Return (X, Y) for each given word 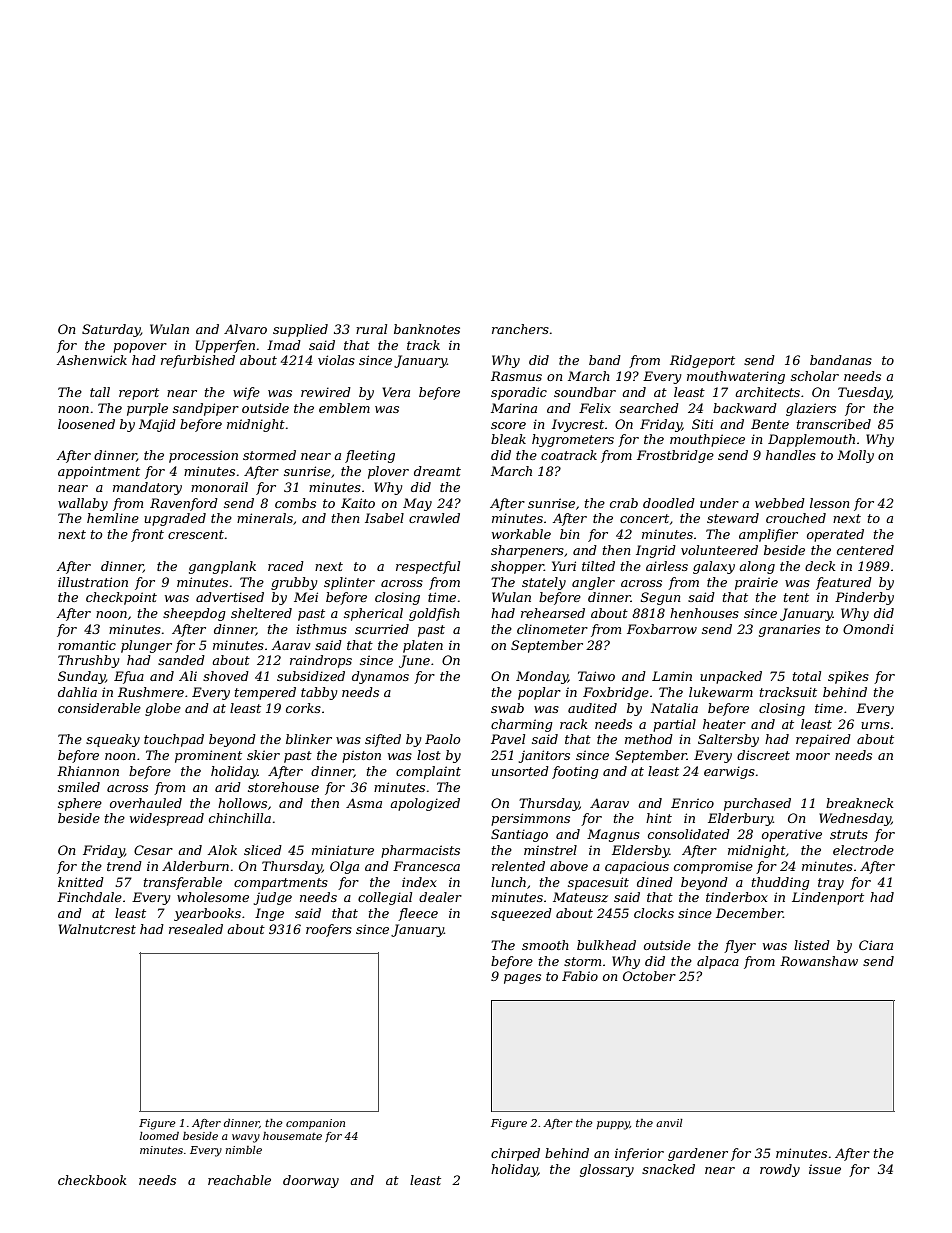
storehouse (283, 787)
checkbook (92, 1180)
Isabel (384, 518)
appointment (99, 472)
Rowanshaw (819, 961)
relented (518, 866)
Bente (770, 424)
